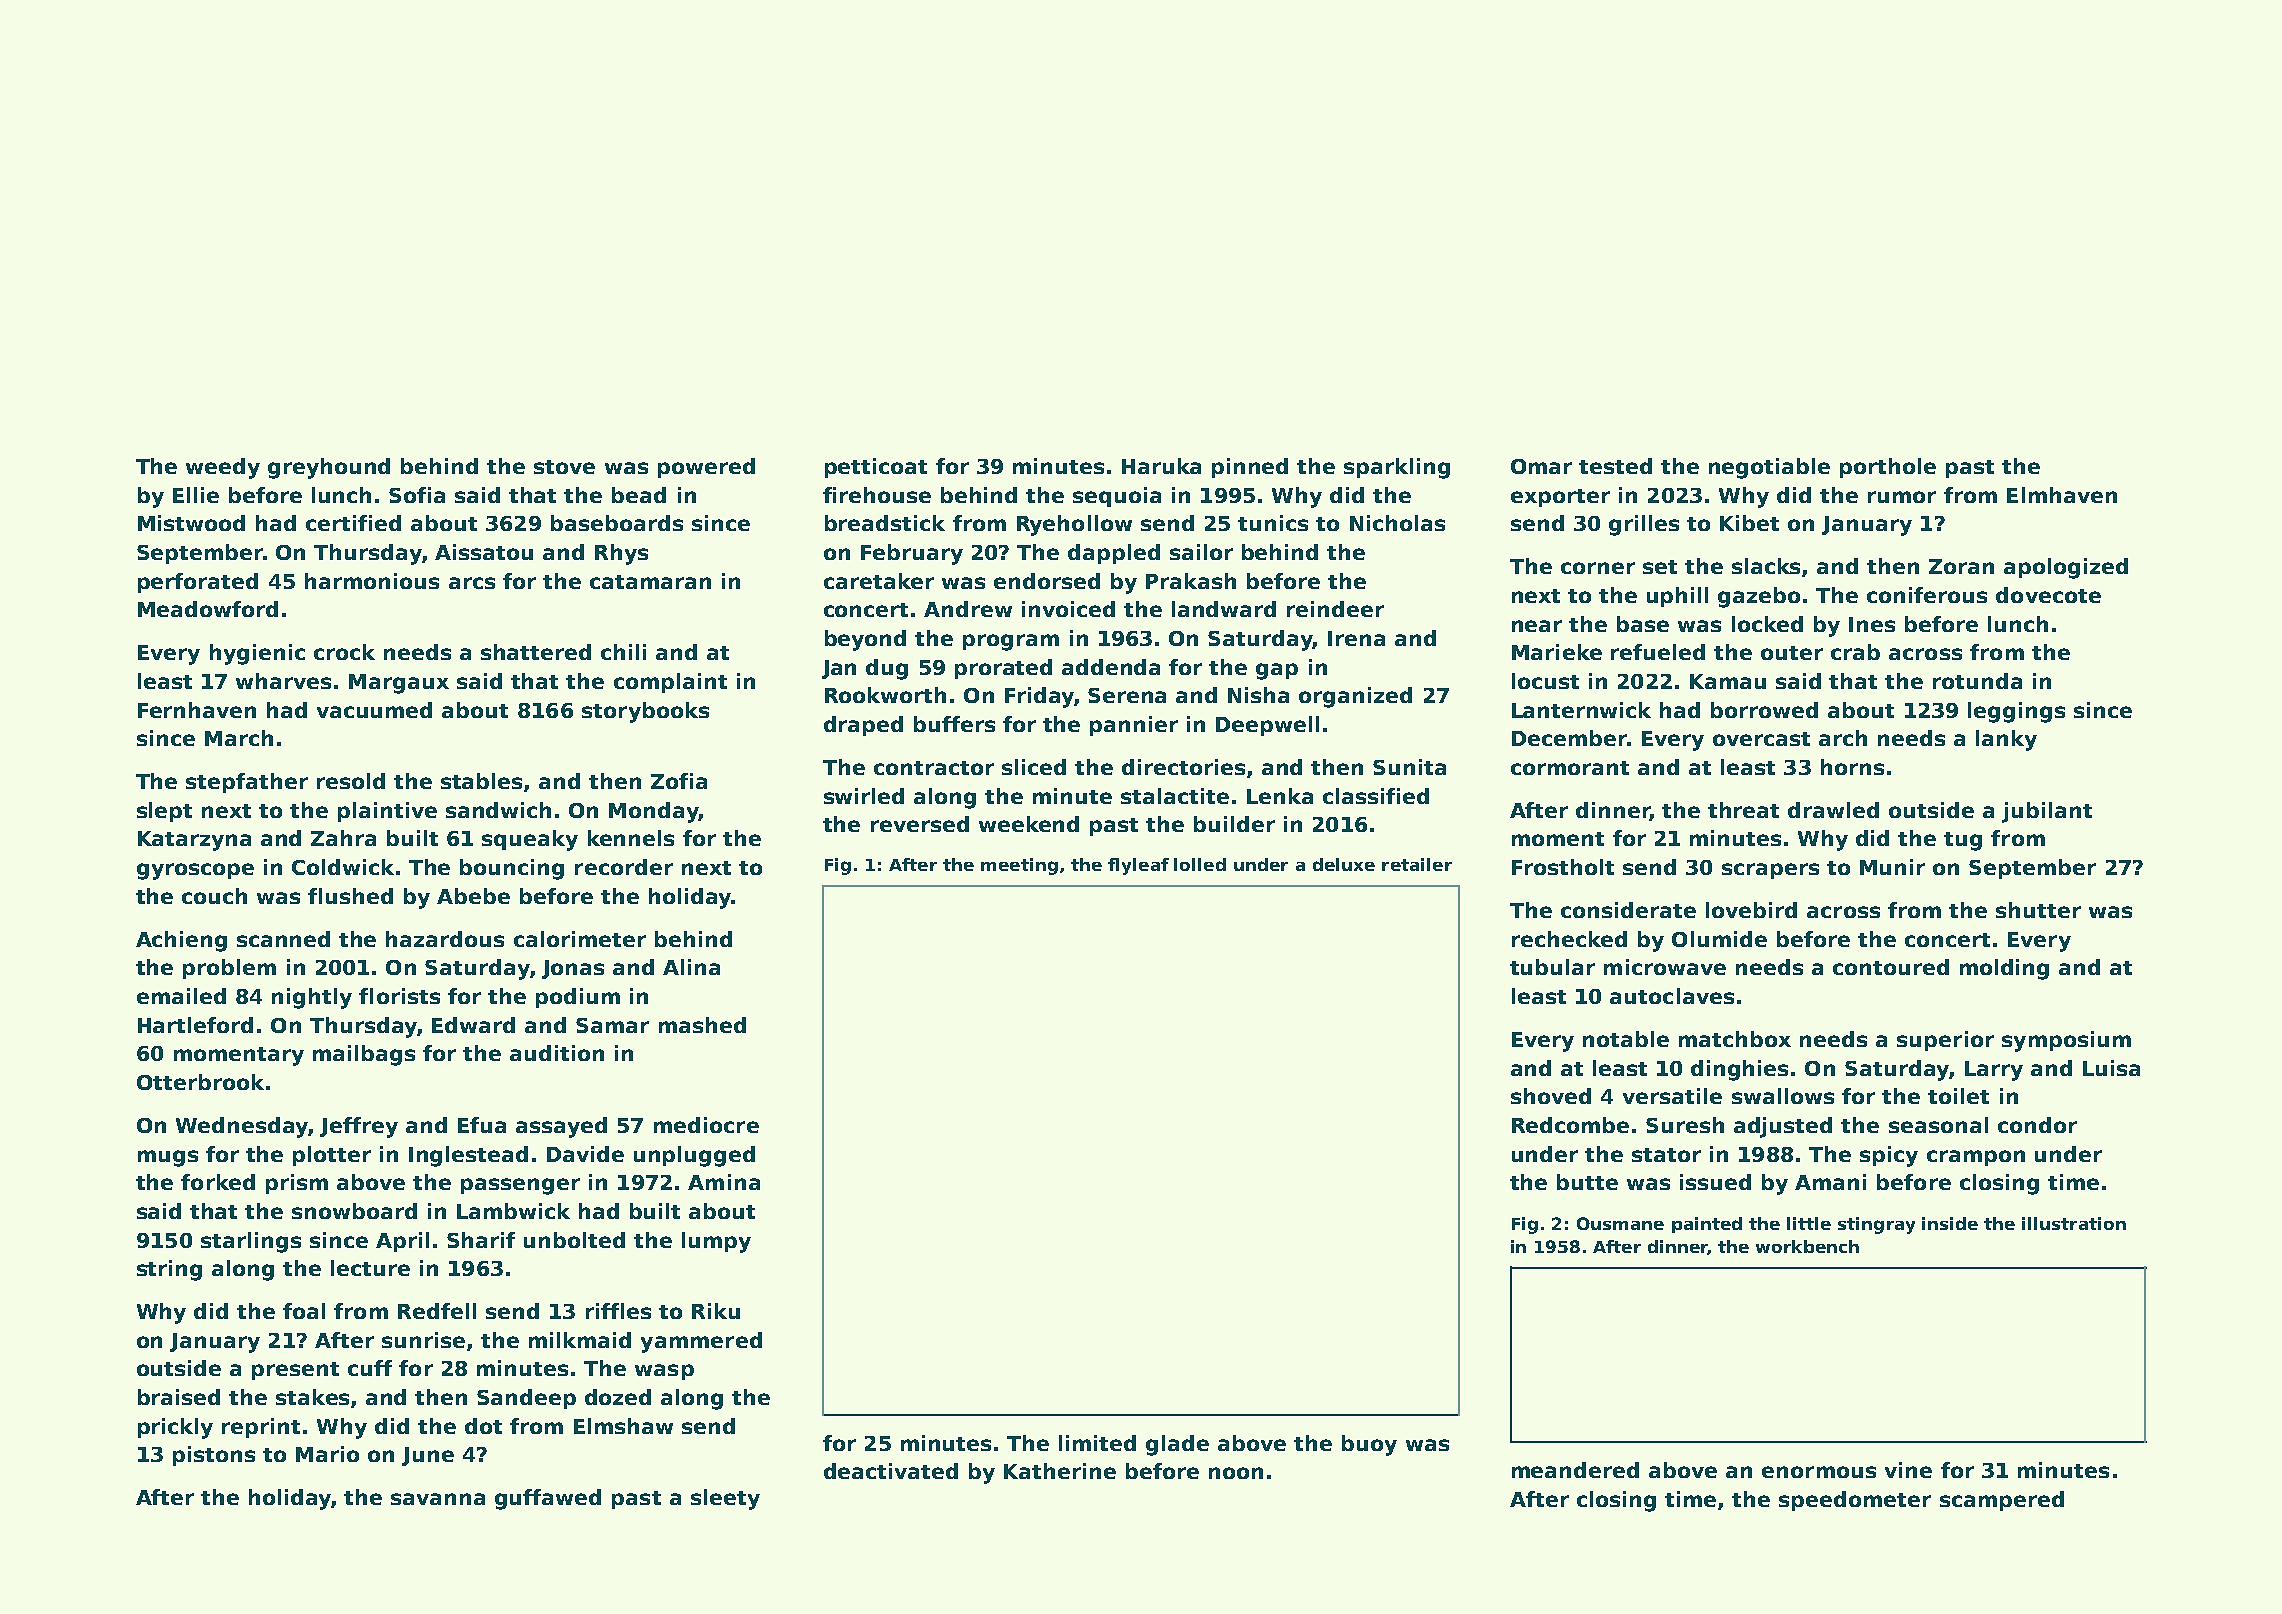 The width and height of the image is (2282, 1614). Describe the element at coordinates (1335, 609) in the image. I see `reindeer` at that location.
